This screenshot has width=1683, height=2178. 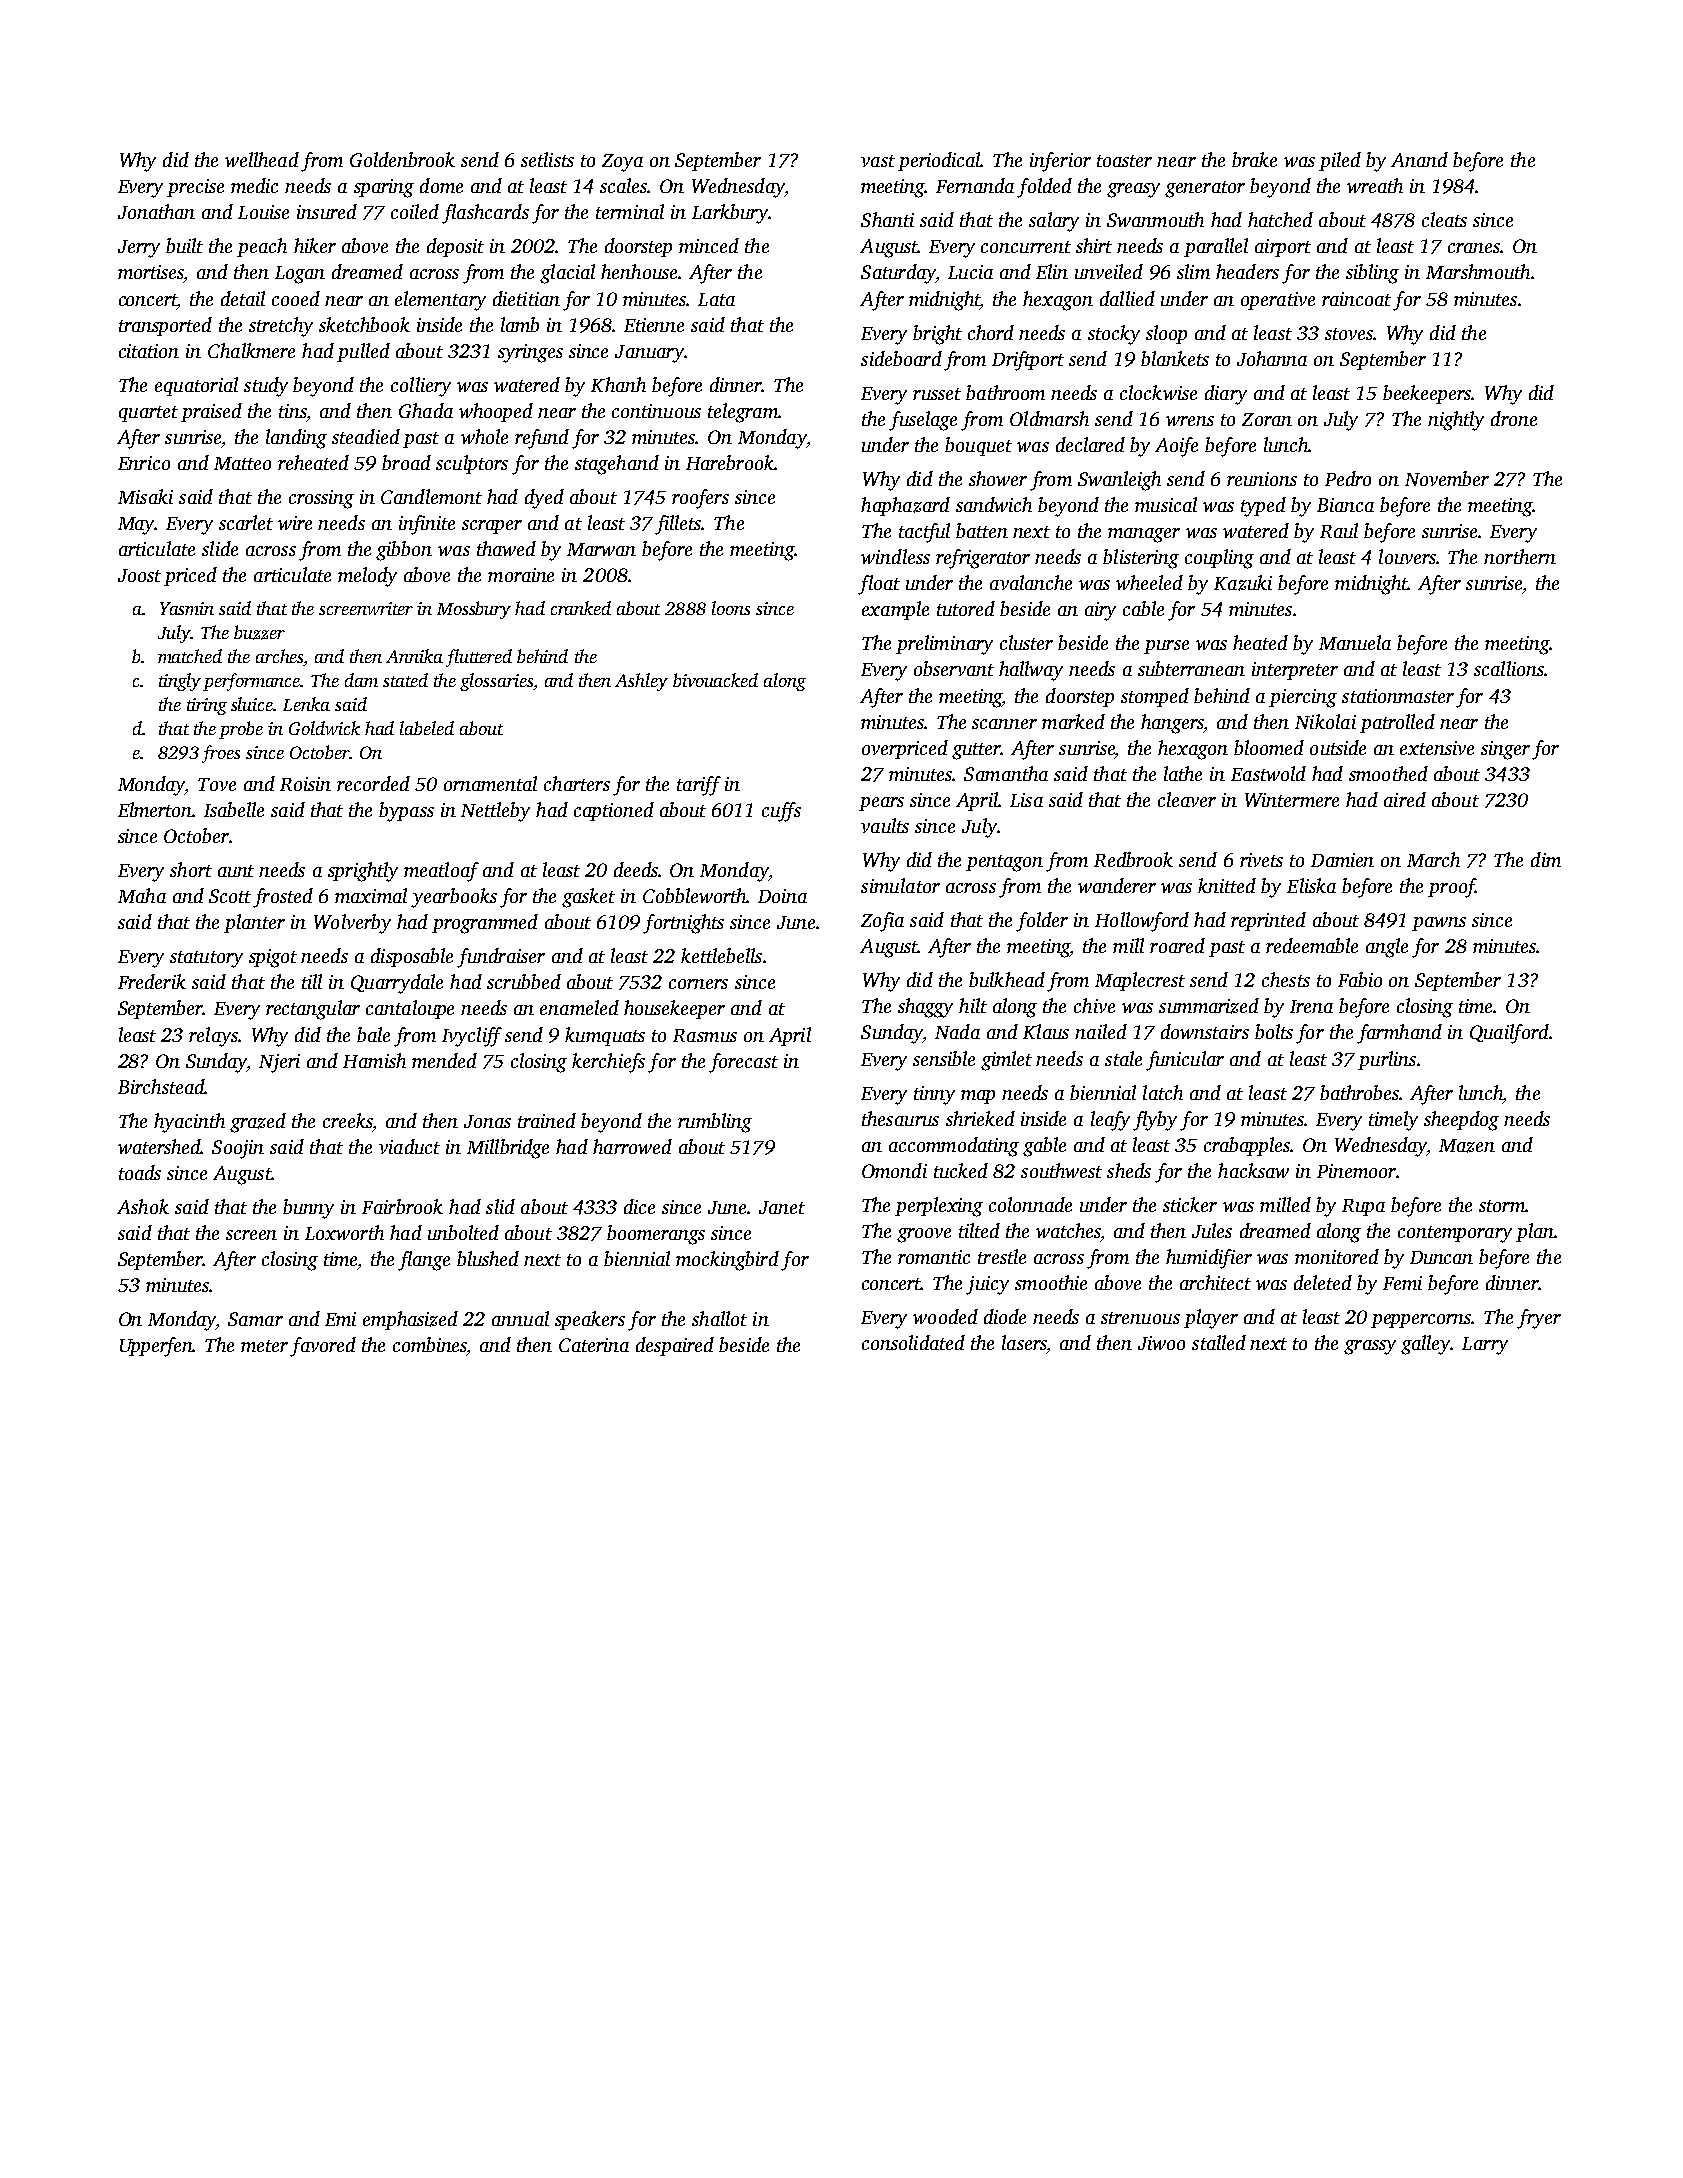 I want to click on bypass, so click(x=406, y=812).
